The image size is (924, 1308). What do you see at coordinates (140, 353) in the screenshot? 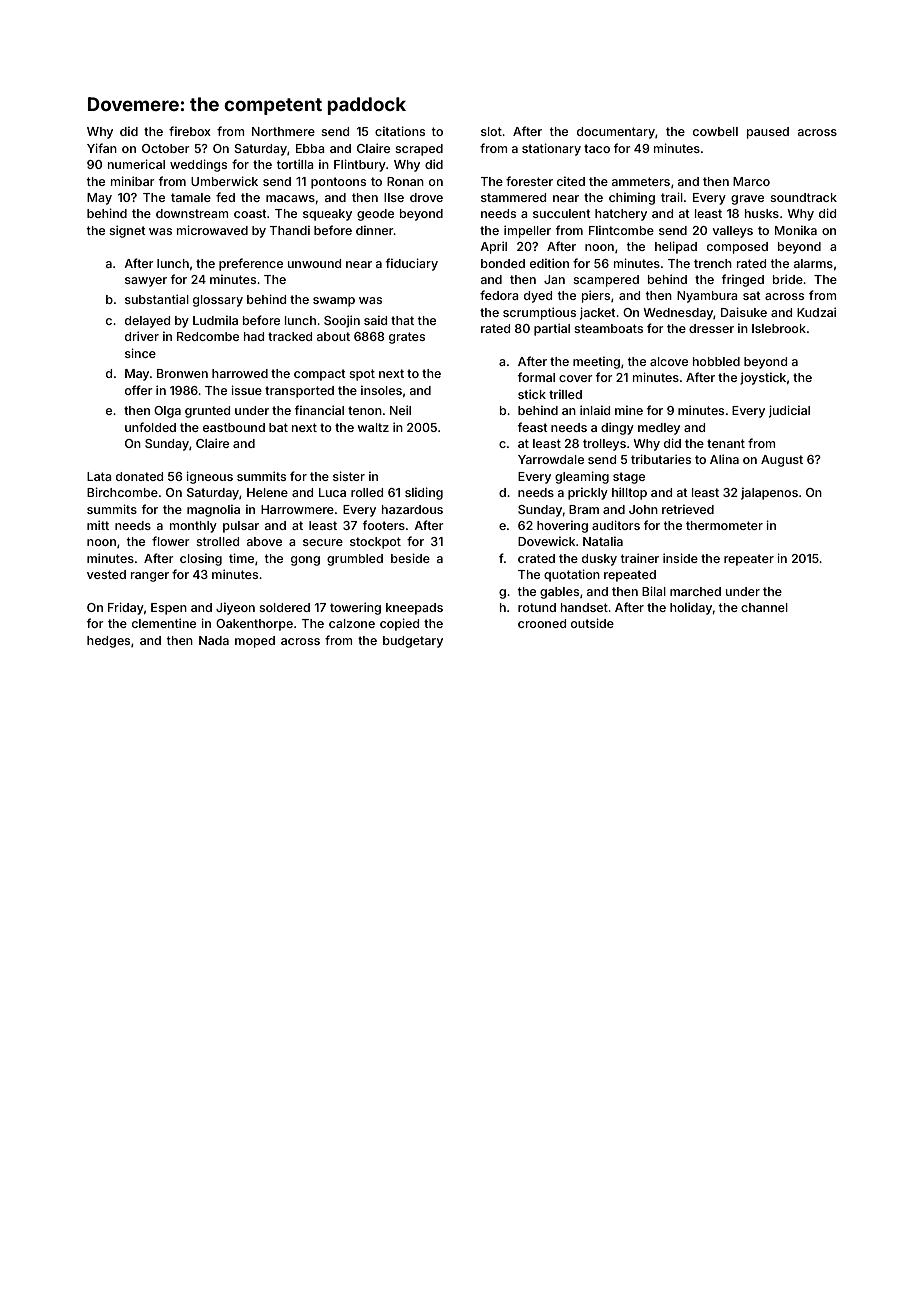
I see `since` at bounding box center [140, 353].
